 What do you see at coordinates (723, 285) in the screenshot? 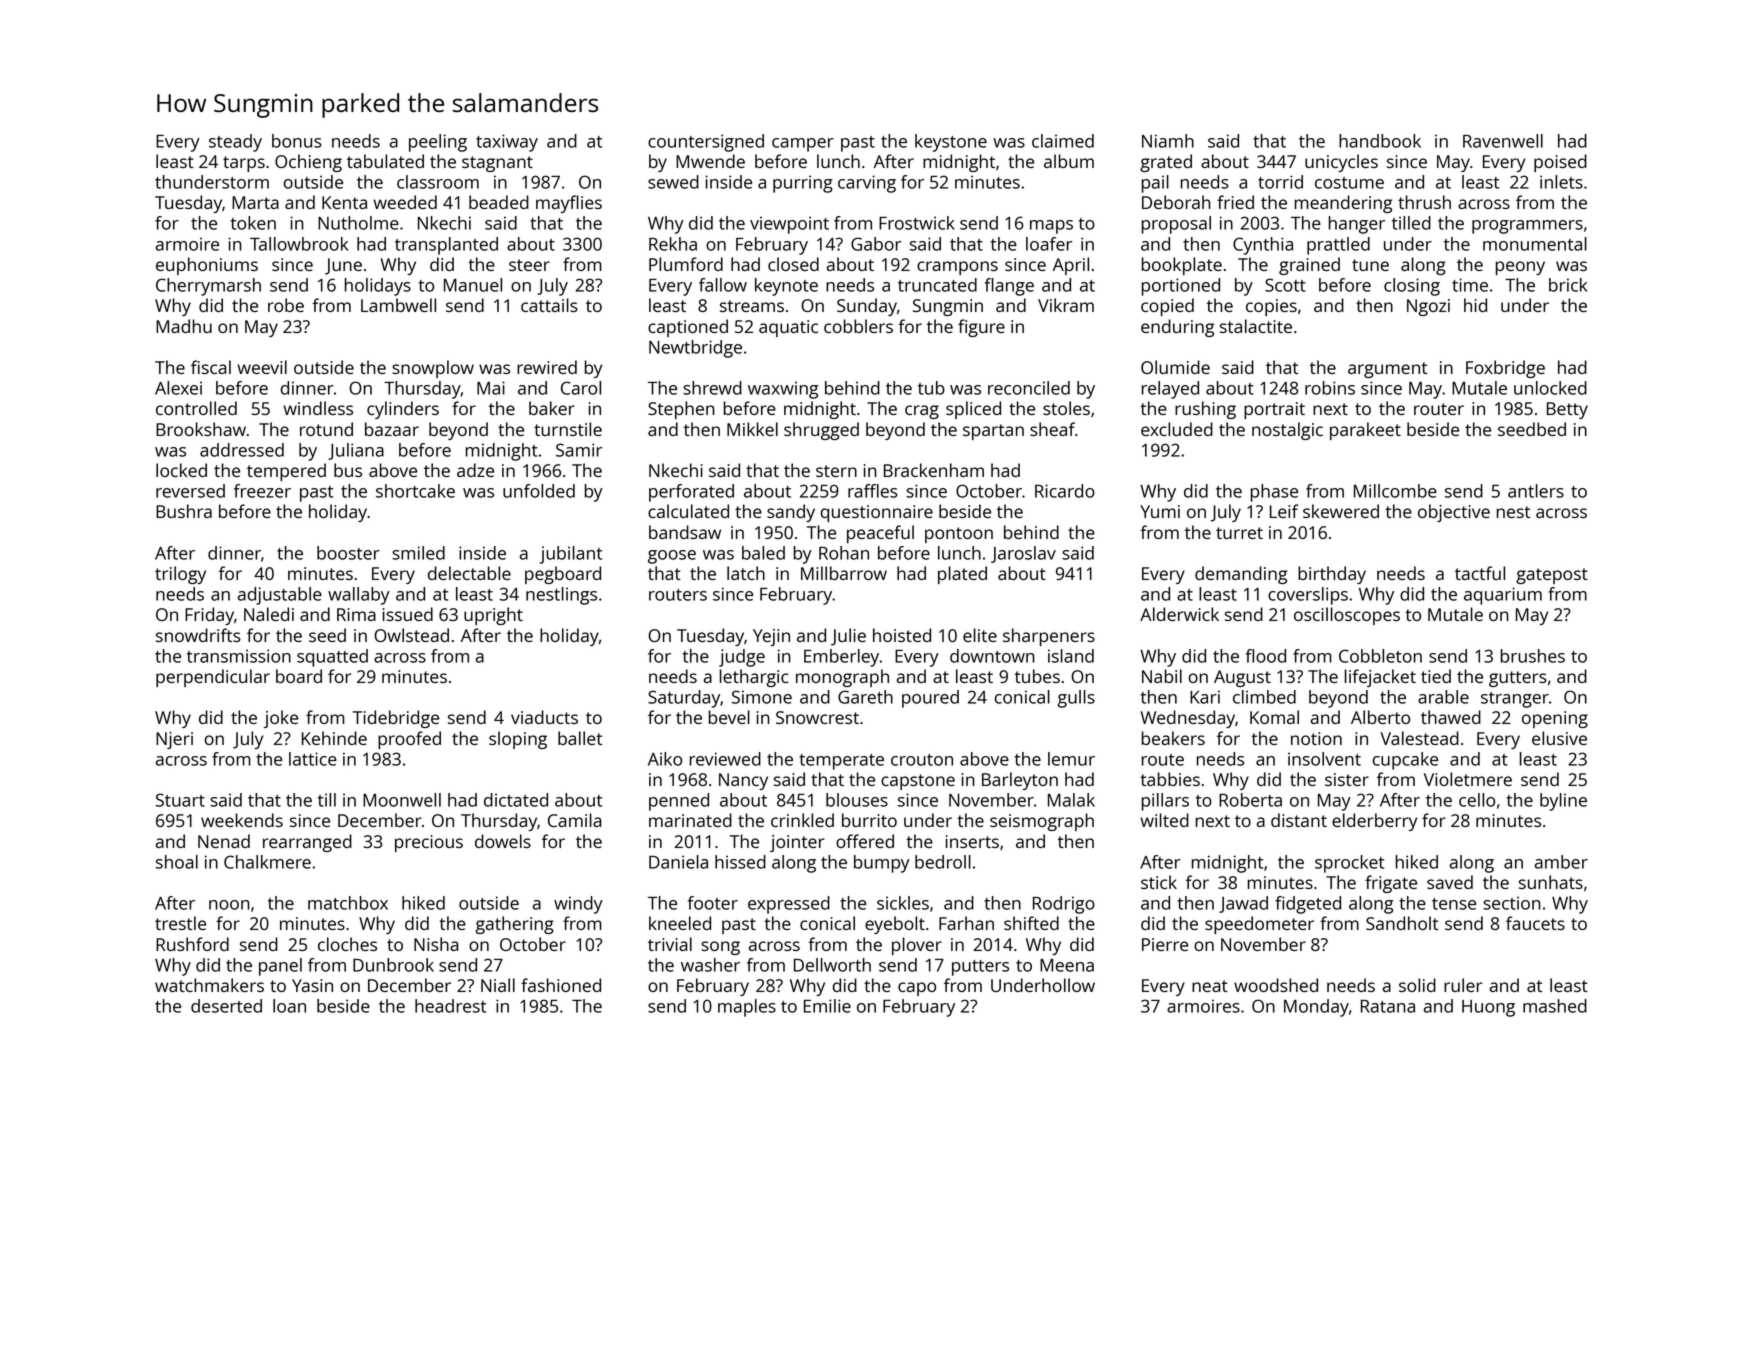
I see `fallow` at bounding box center [723, 285].
